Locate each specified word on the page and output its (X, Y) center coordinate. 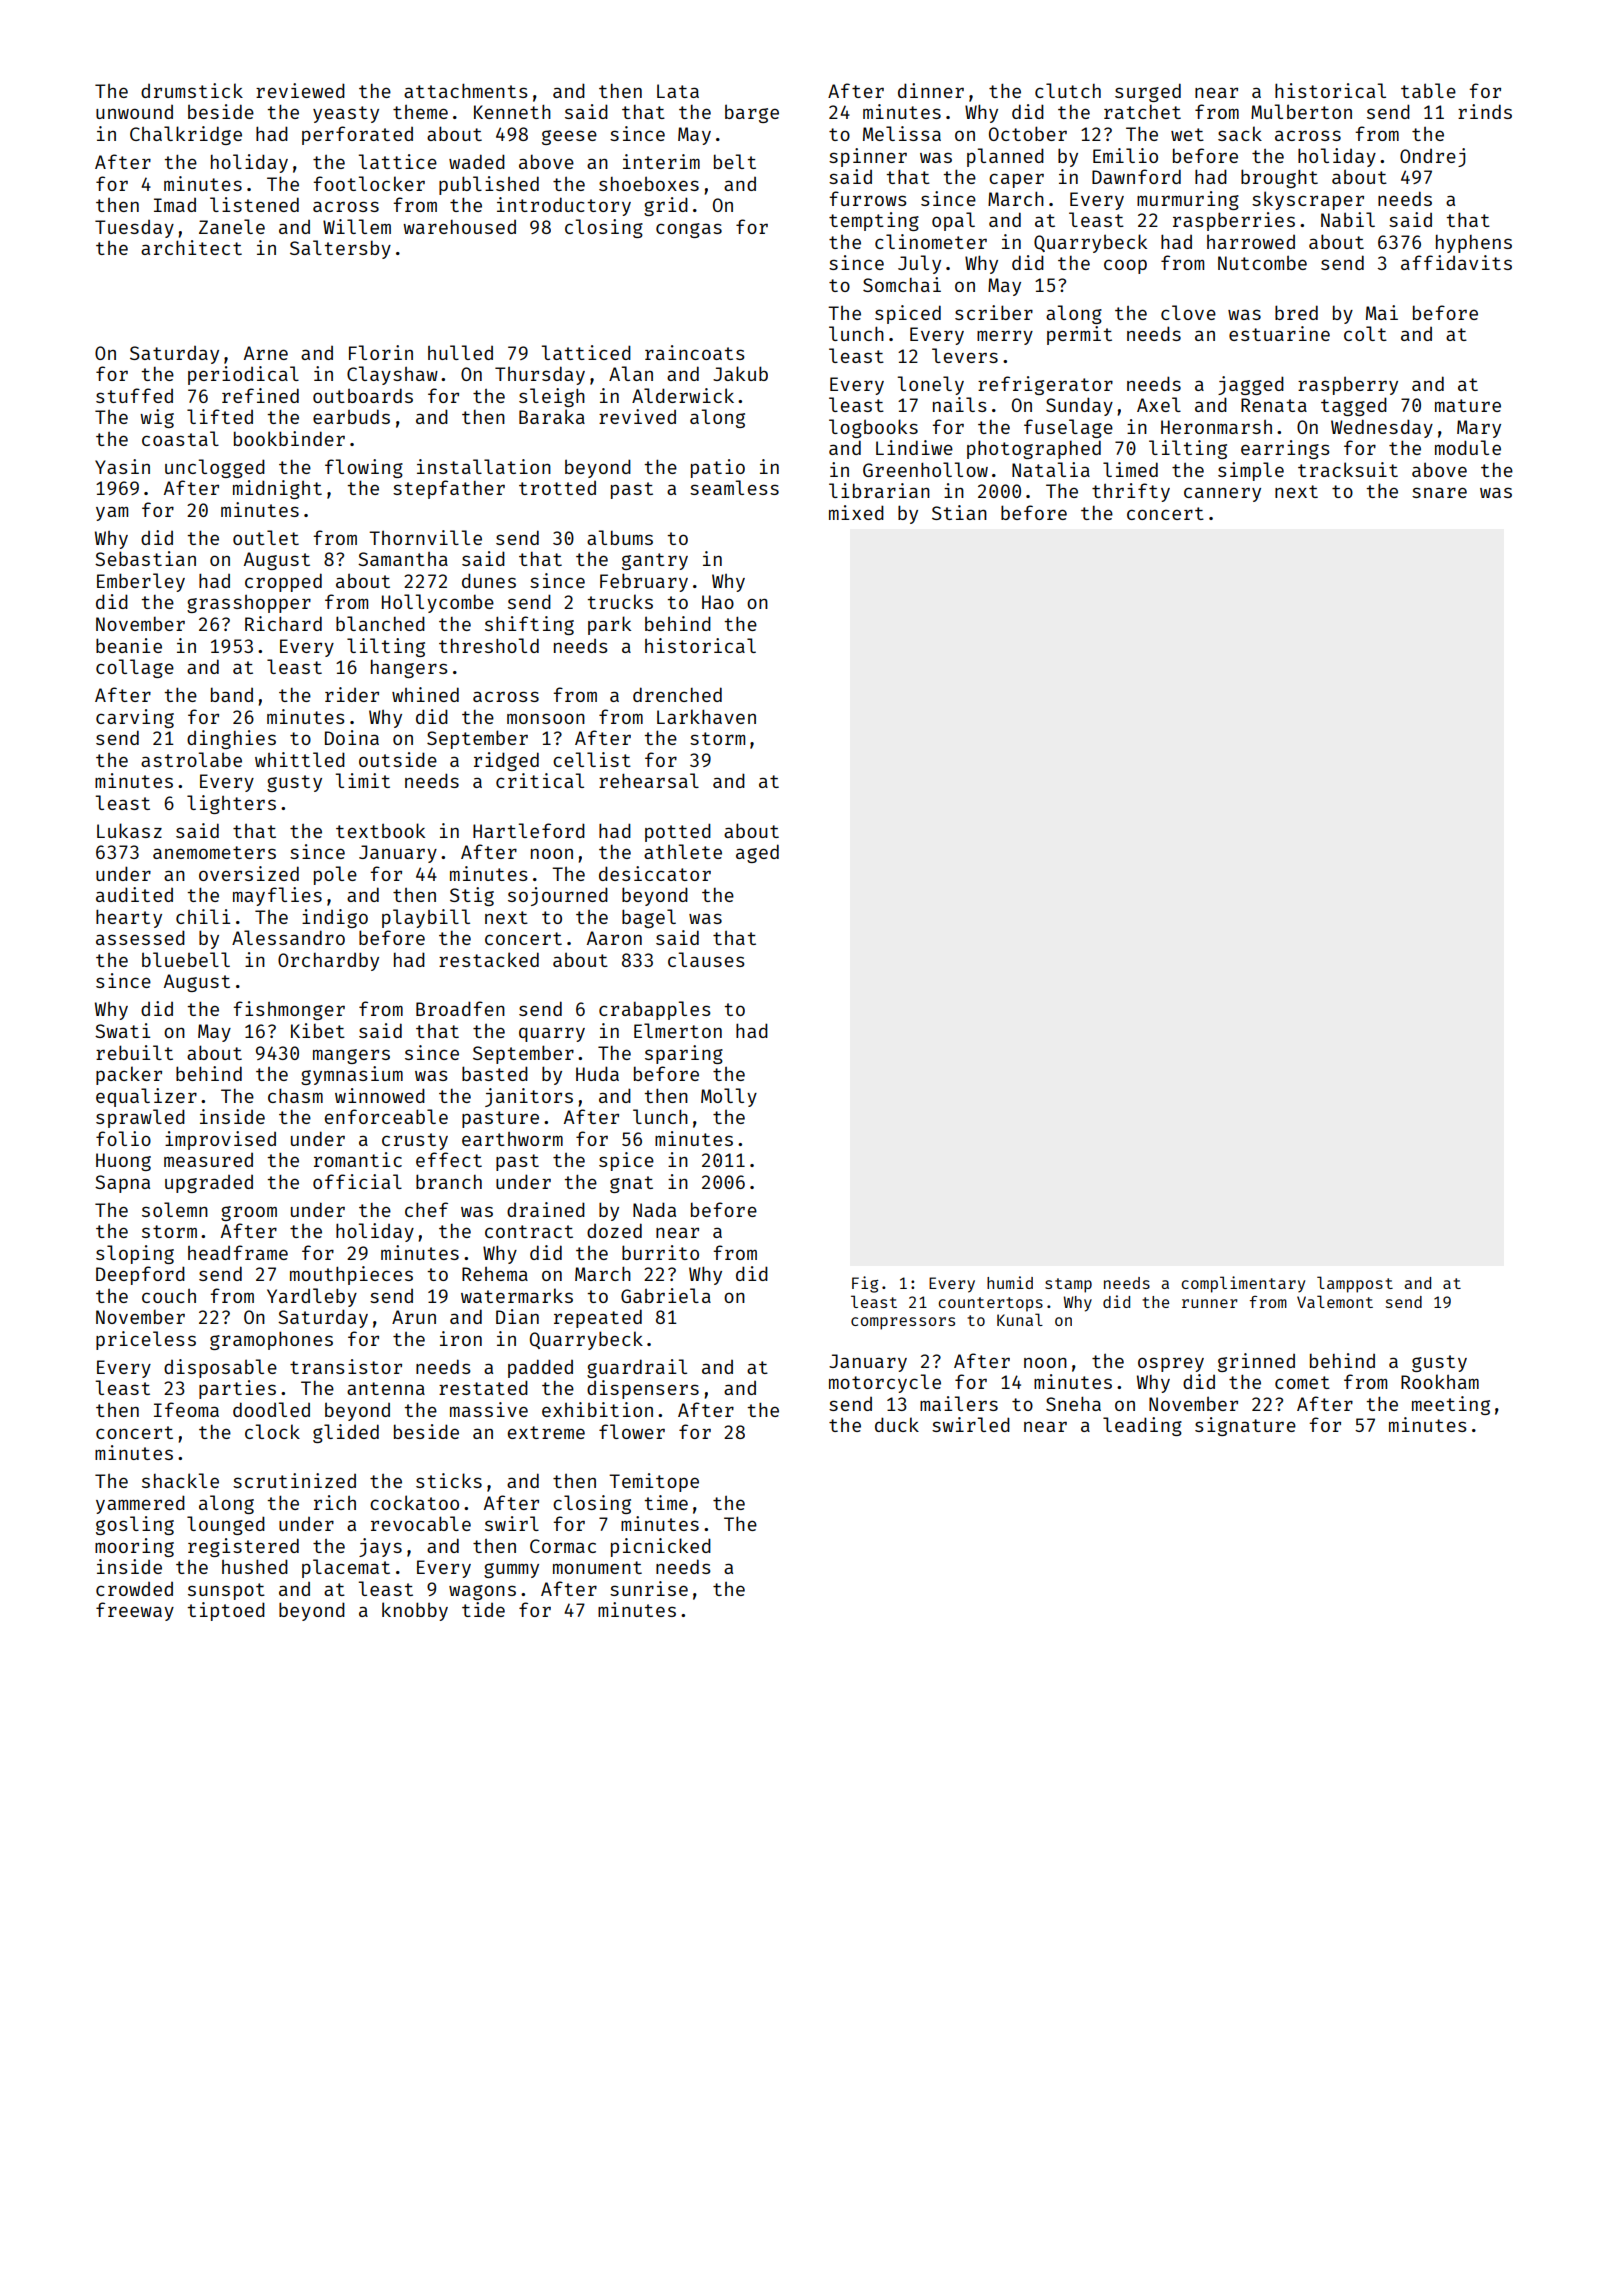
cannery (1222, 494)
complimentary (1243, 1284)
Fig (865, 1284)
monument (597, 1567)
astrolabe (191, 759)
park (609, 625)
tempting (874, 221)
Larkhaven (706, 716)
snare (1439, 492)
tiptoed (226, 1611)
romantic (358, 1159)
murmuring (1188, 200)
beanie (129, 645)
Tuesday (134, 229)
